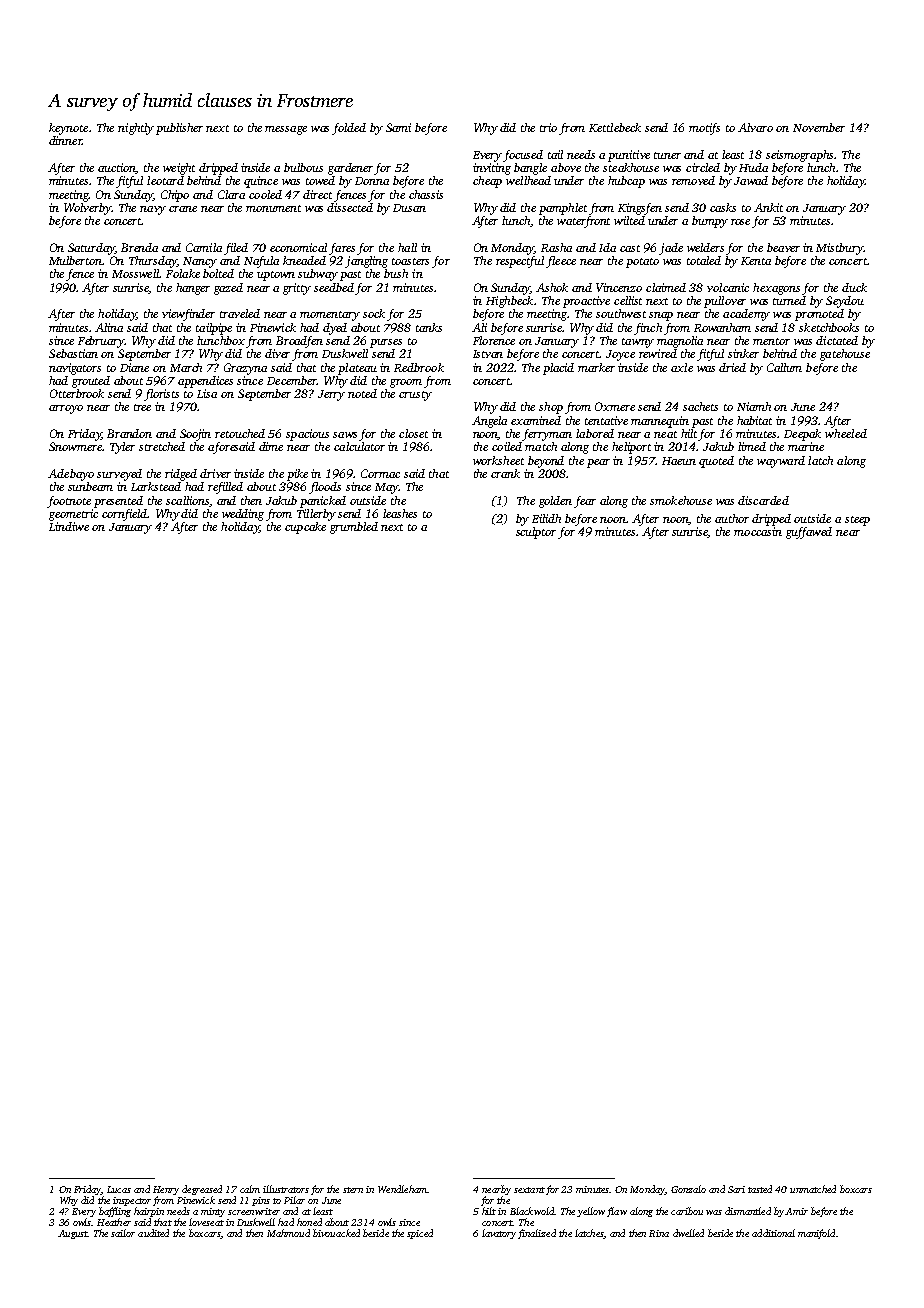 The image size is (924, 1308). Describe the element at coordinates (402, 1189) in the screenshot. I see `Wendleham` at that location.
